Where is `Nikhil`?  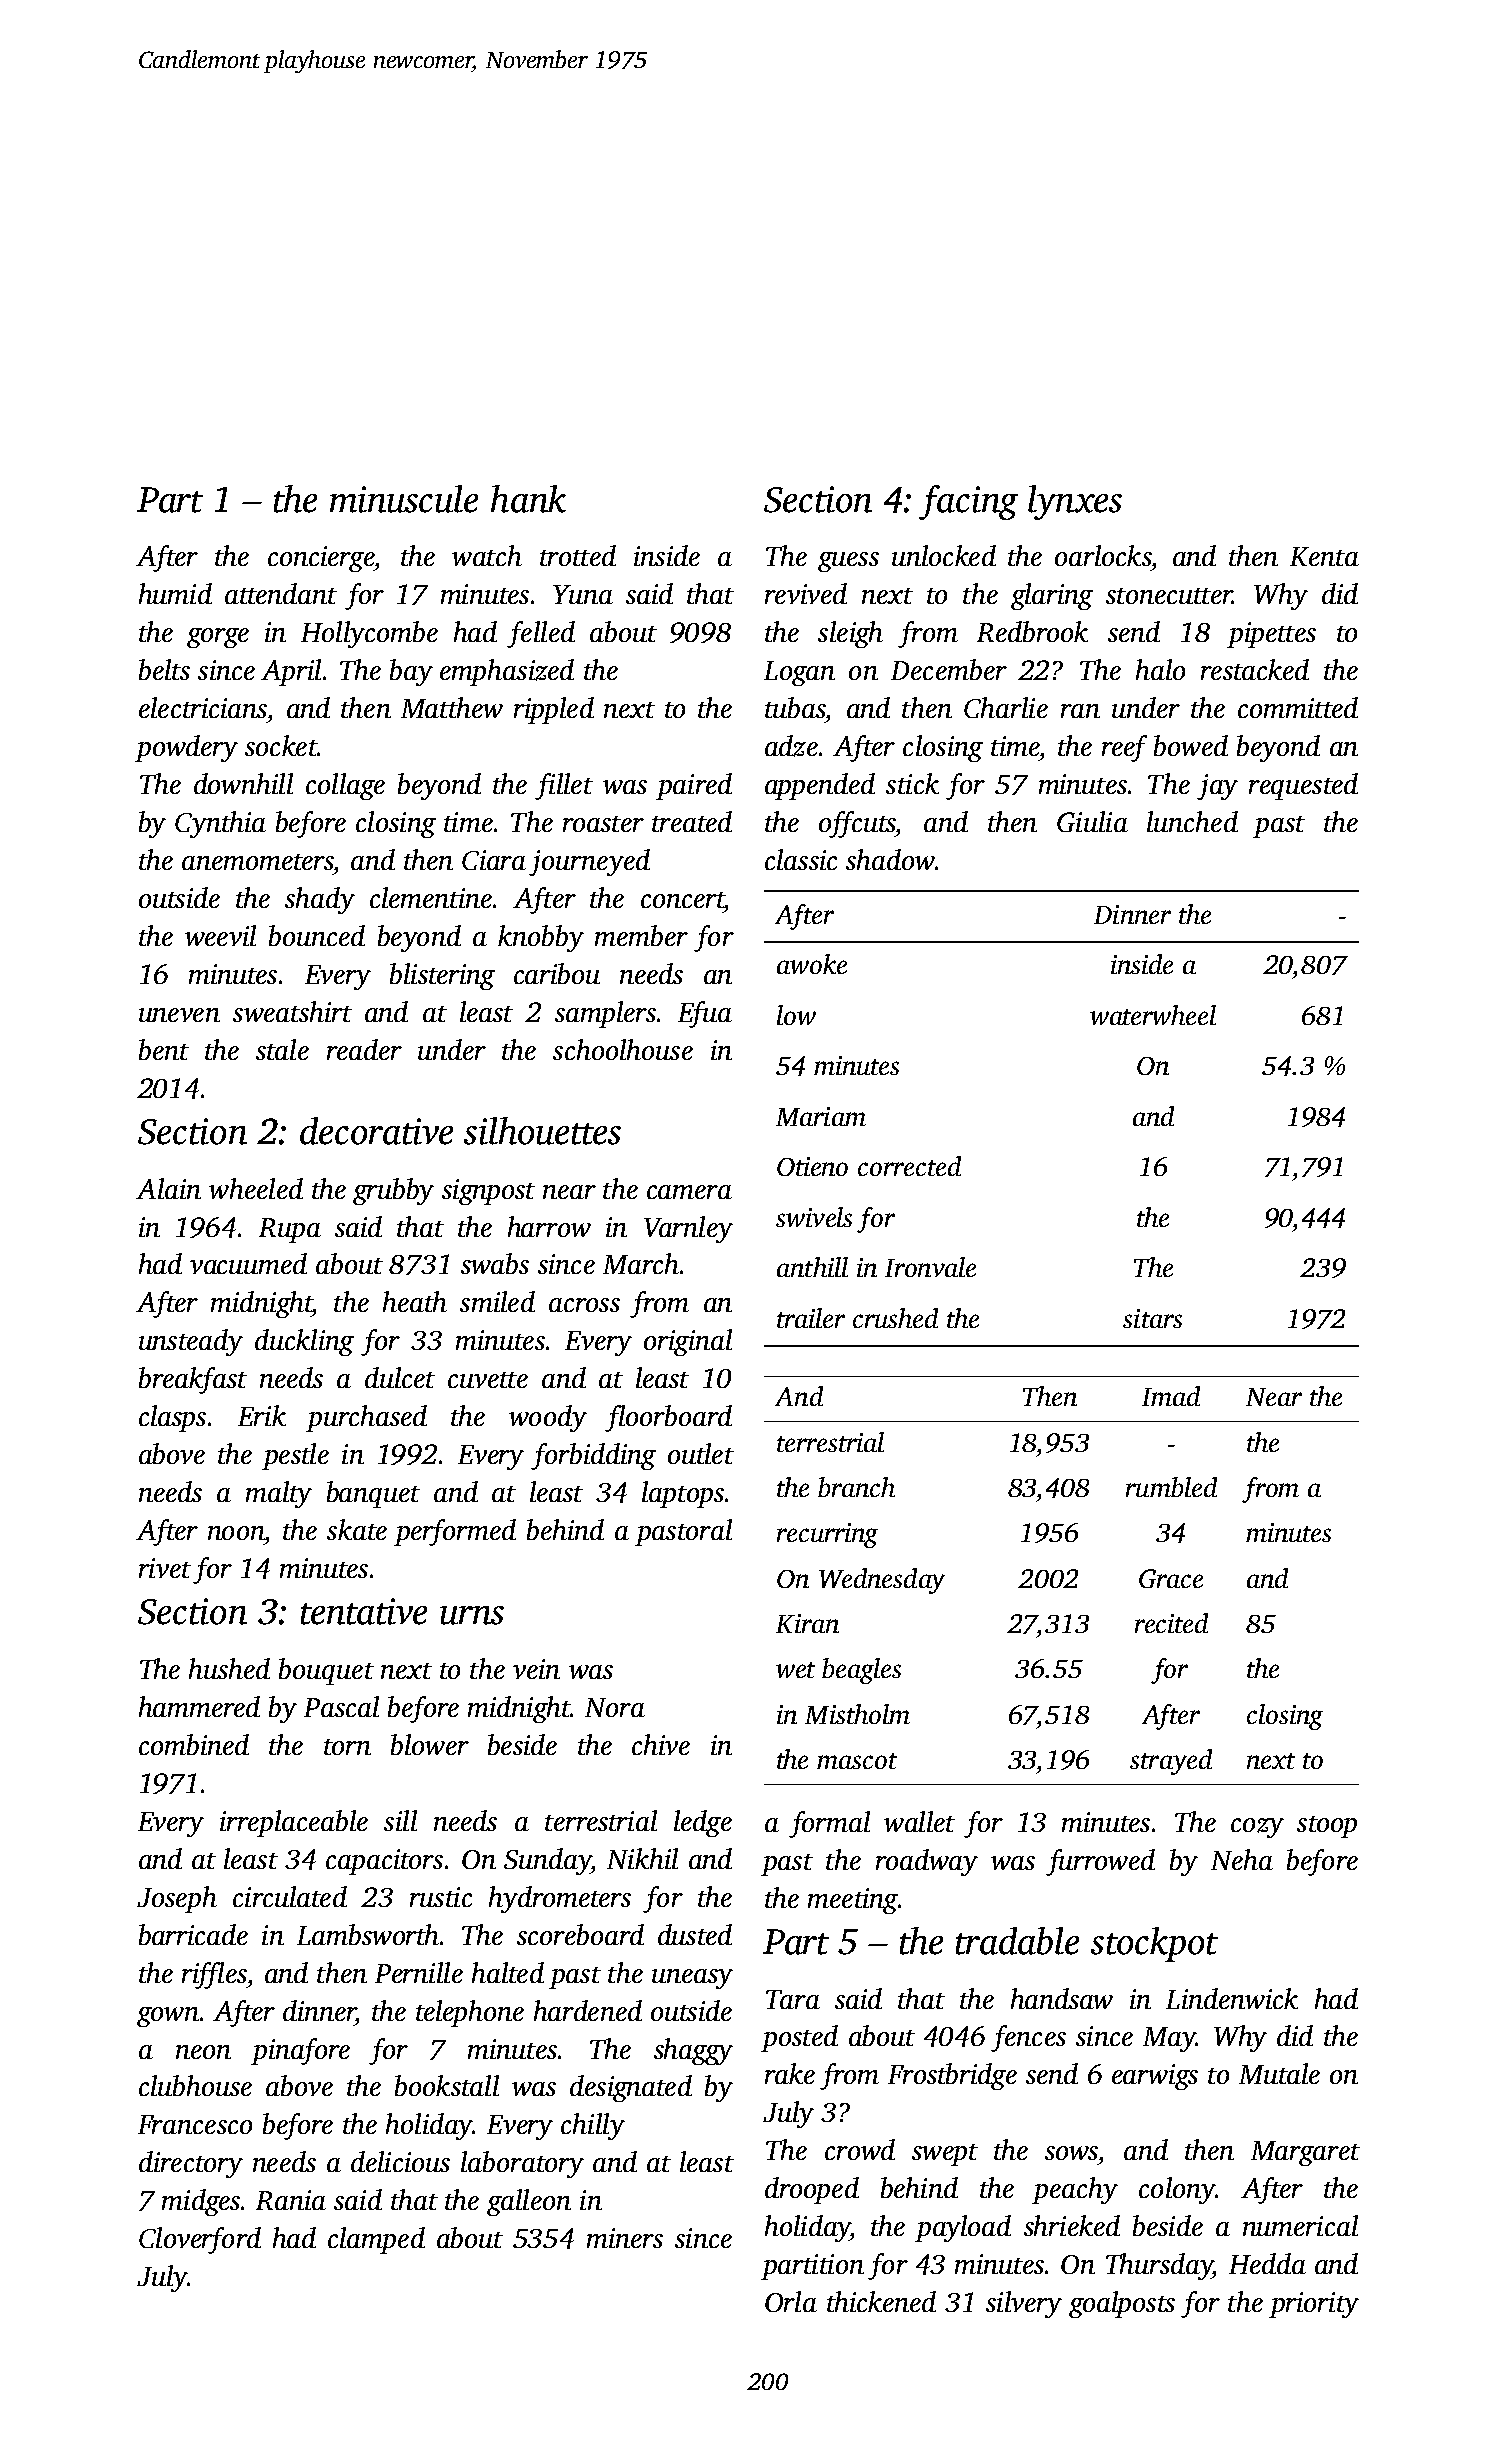
Nikhil is located at coordinates (642, 1858).
